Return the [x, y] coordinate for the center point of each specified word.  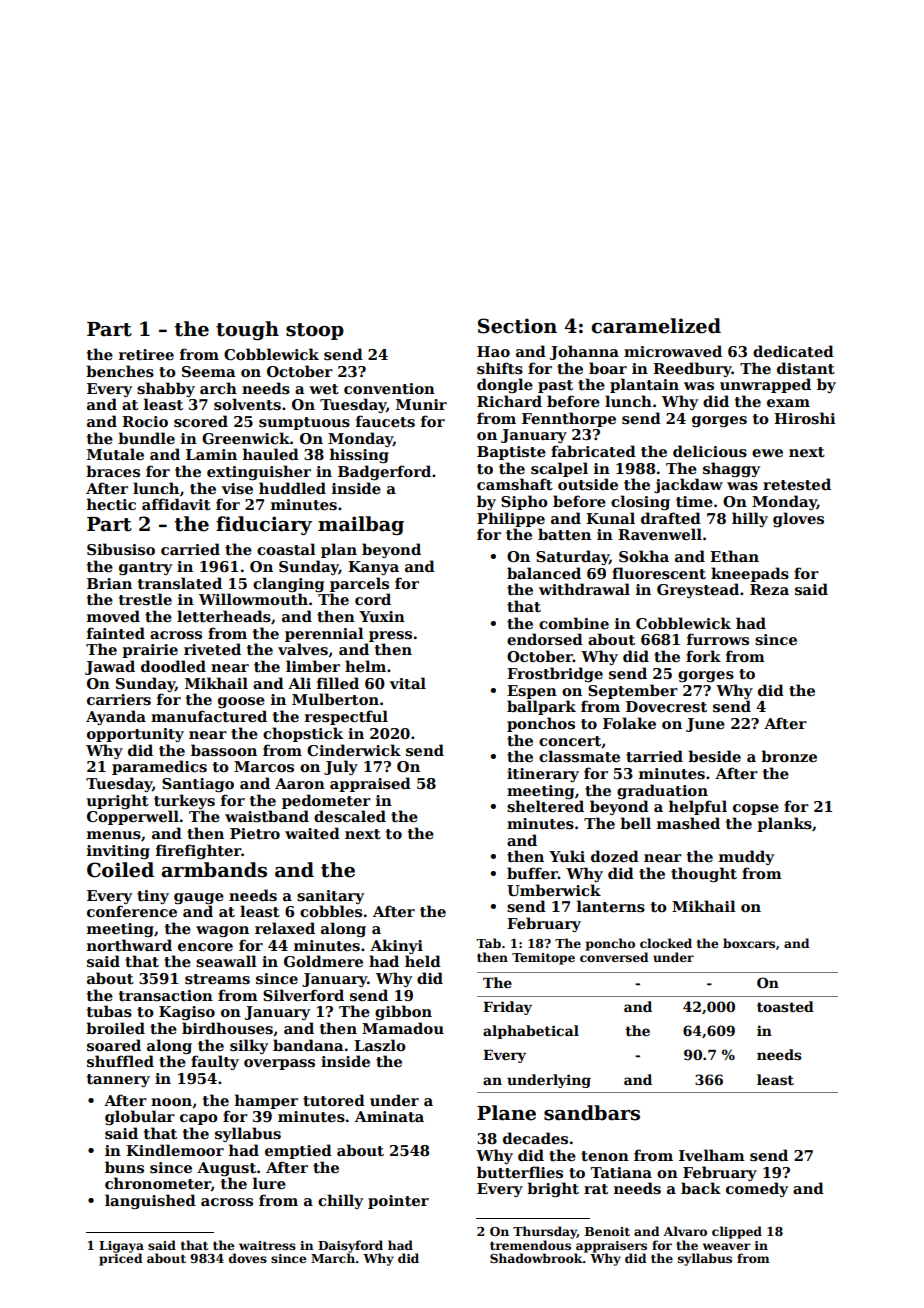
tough [247, 330]
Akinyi [396, 946]
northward [129, 945]
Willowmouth [253, 599]
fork [703, 656]
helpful [698, 807]
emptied [298, 1151]
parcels [359, 584]
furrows [718, 639]
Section [517, 326]
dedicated [793, 351]
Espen [532, 692]
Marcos [264, 766]
